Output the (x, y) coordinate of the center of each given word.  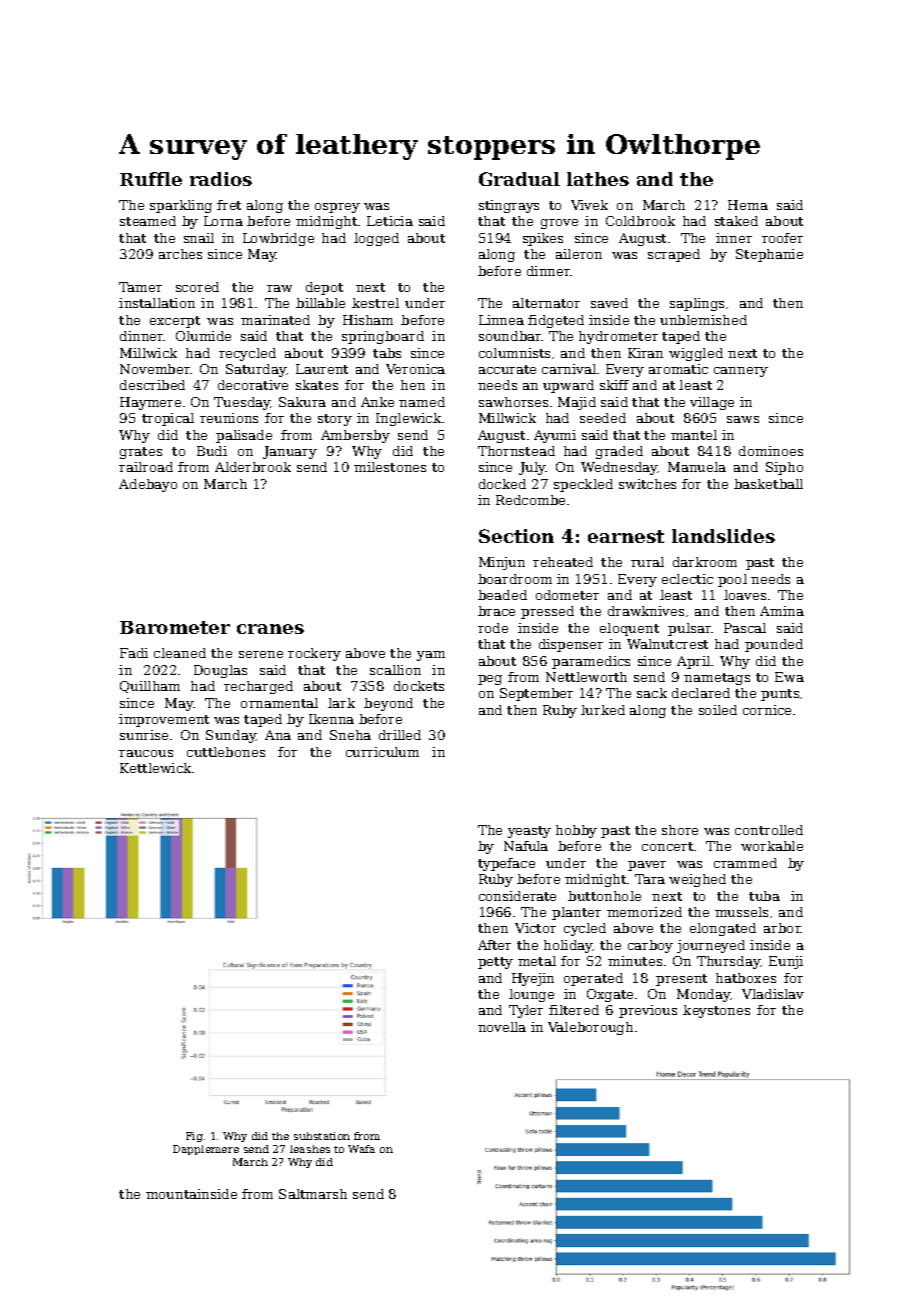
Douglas (220, 671)
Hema (748, 205)
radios (221, 179)
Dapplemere (206, 1150)
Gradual (519, 179)
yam (431, 656)
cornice (767, 710)
